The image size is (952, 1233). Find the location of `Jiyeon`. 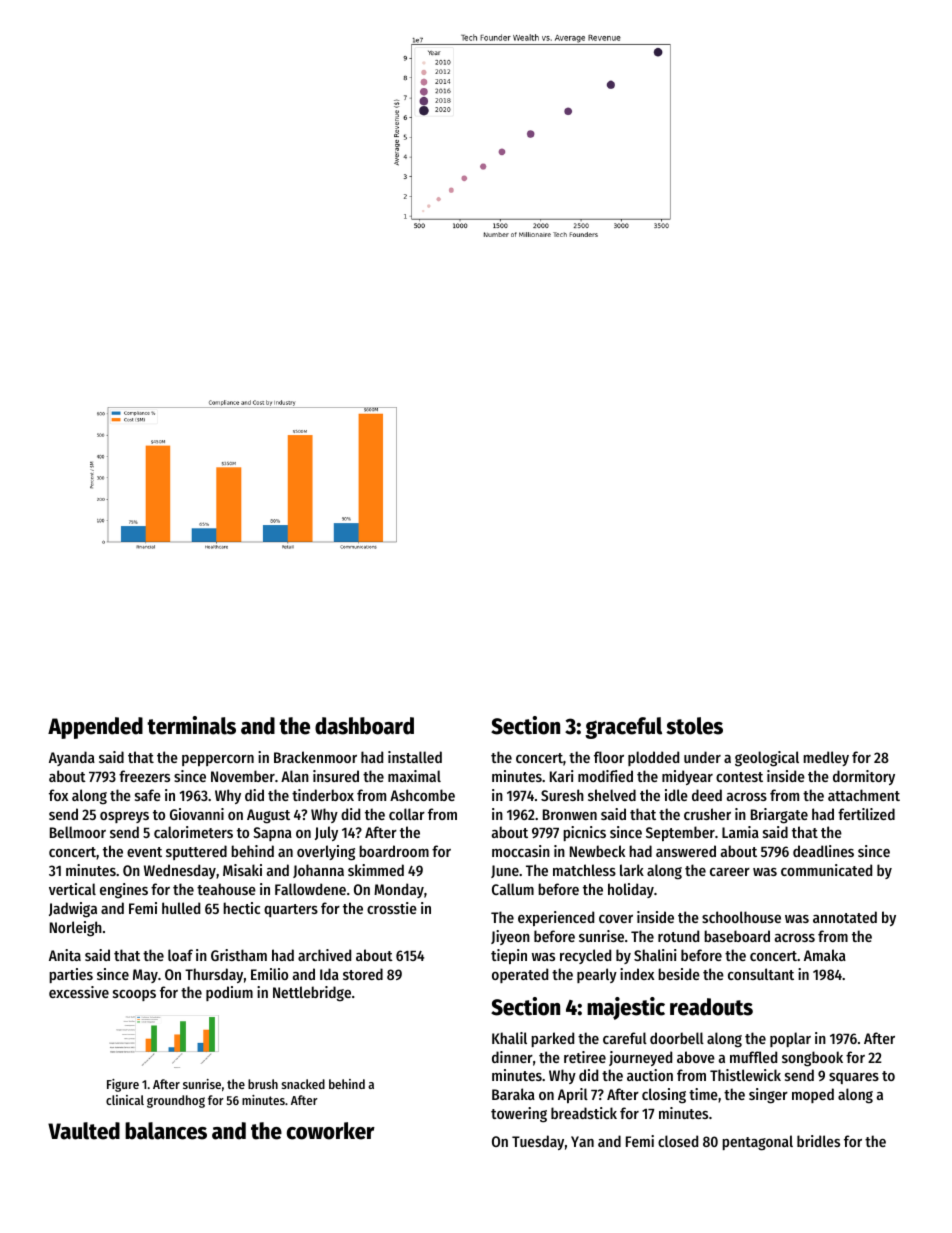

Jiyeon is located at coordinates (510, 937).
